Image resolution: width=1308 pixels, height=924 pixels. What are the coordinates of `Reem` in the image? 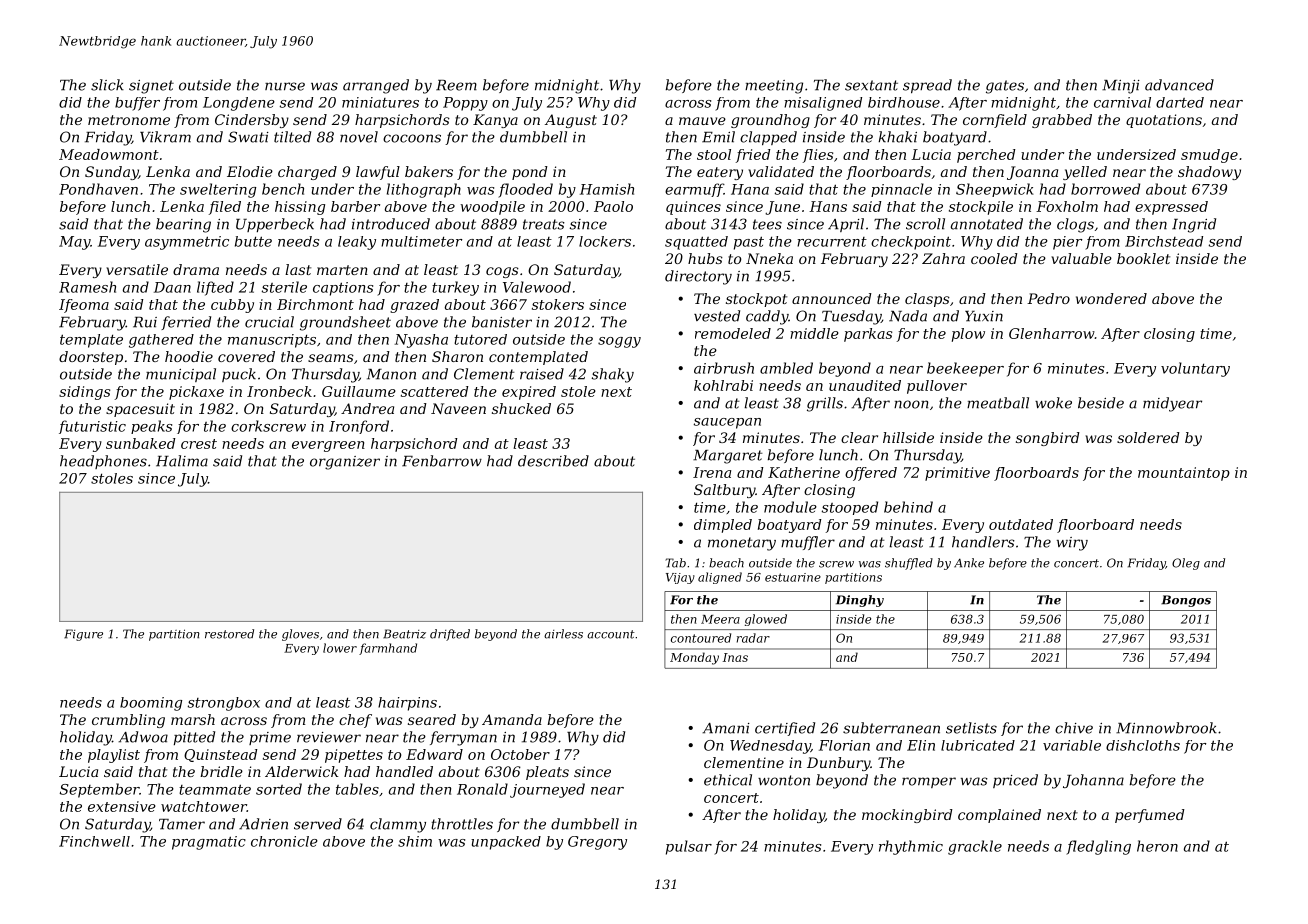 It's located at (456, 85).
